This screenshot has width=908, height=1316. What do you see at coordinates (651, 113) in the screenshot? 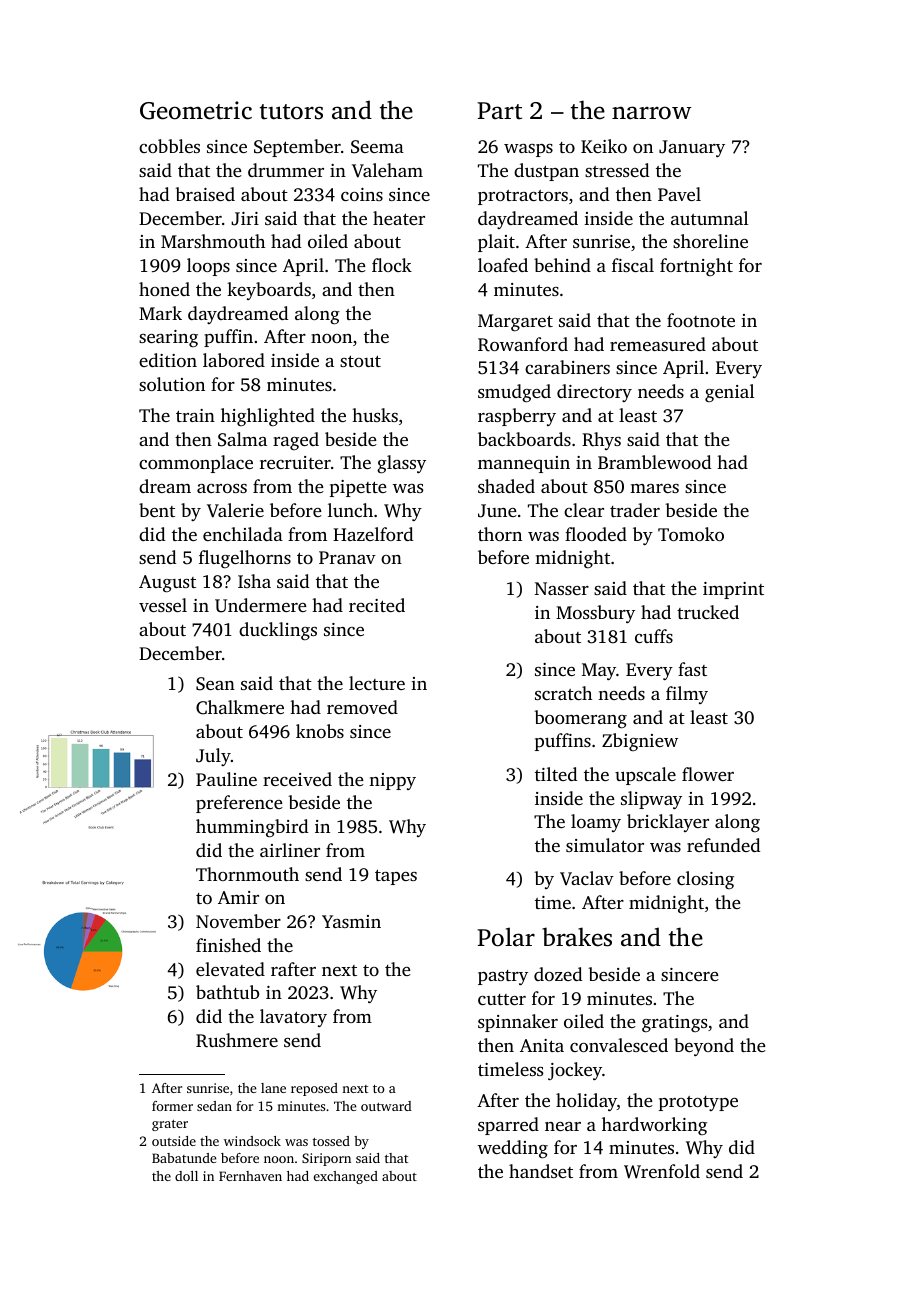
I see `narrow` at bounding box center [651, 113].
